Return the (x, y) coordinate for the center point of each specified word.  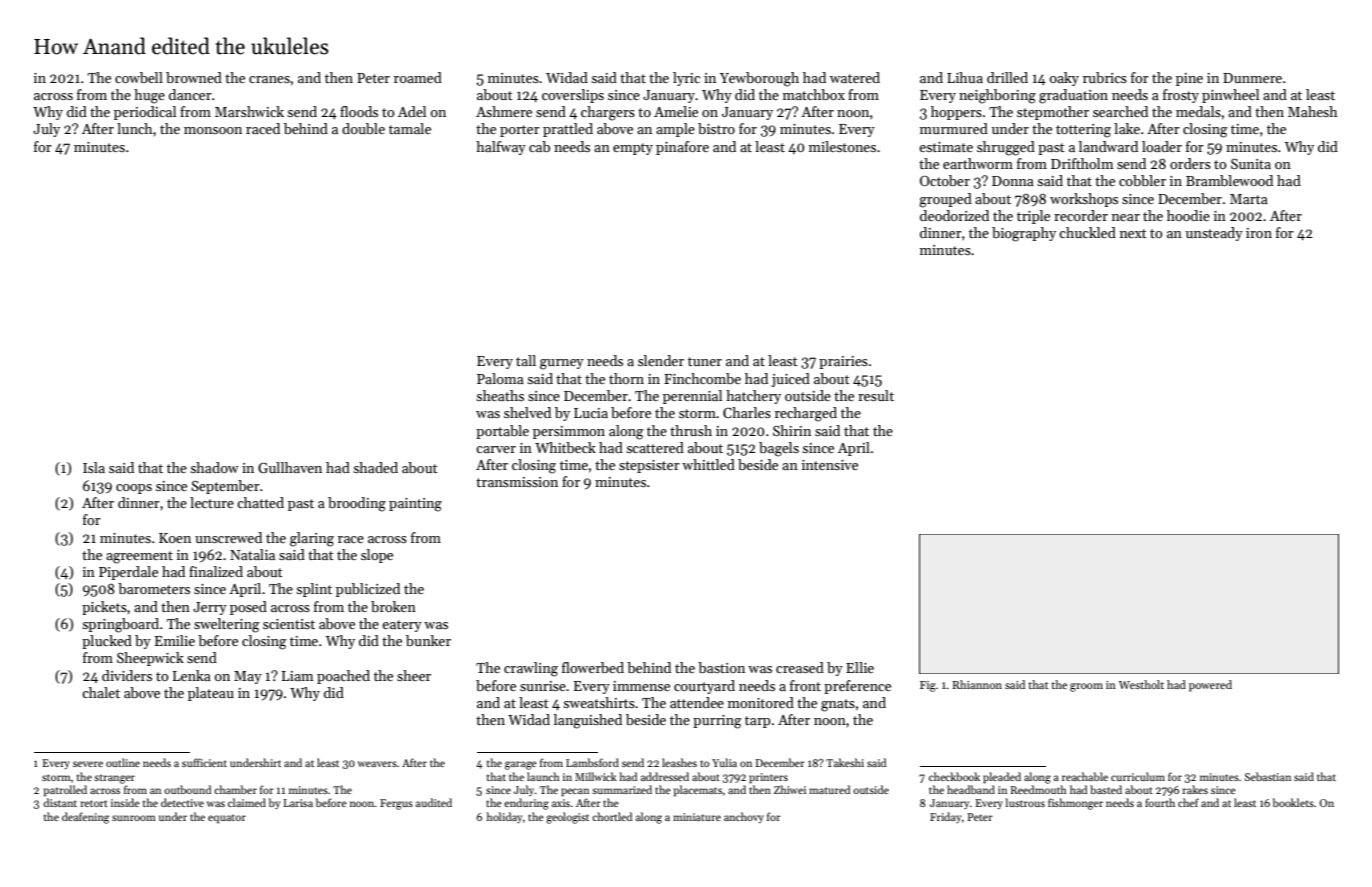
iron (1259, 233)
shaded (375, 467)
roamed (418, 77)
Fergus (396, 804)
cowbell (139, 77)
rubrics (1105, 77)
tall (526, 360)
